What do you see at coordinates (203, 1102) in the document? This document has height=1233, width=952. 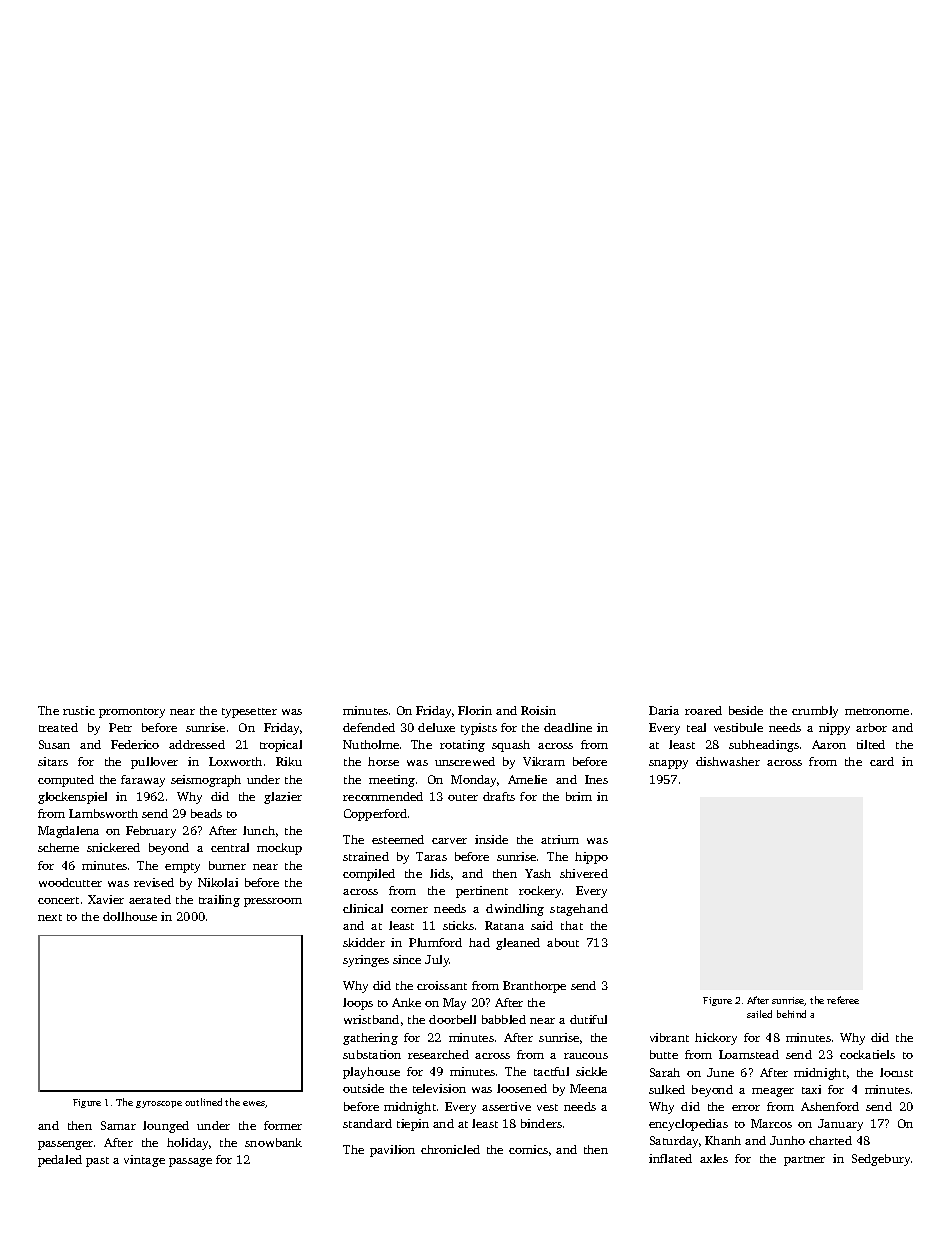 I see `outlined` at bounding box center [203, 1102].
